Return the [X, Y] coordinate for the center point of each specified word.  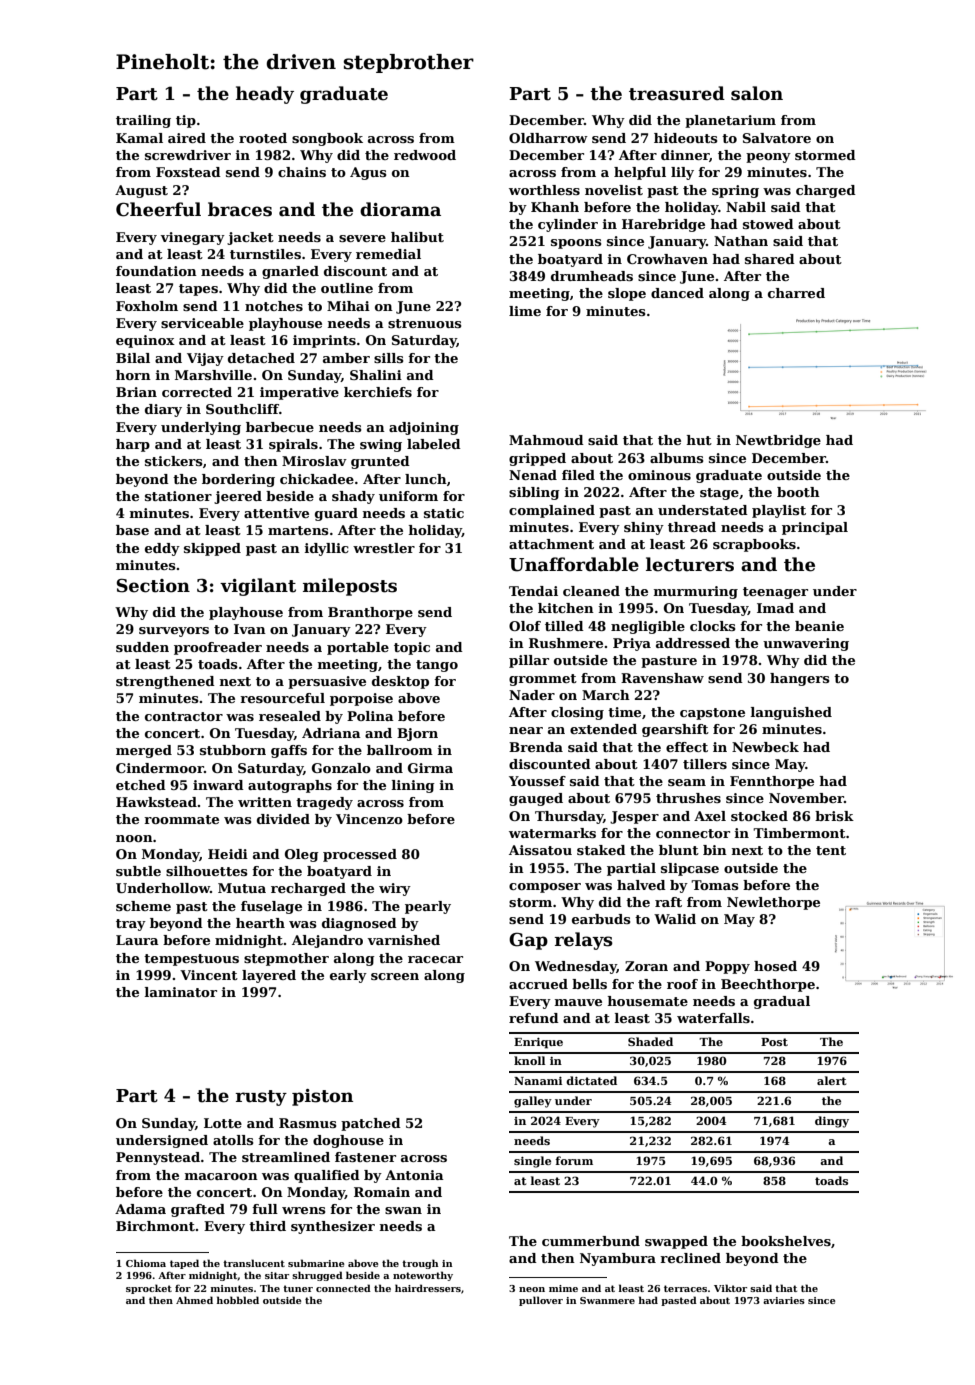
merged [144, 751]
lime [525, 311]
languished [791, 713]
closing [577, 713]
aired [187, 138]
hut [699, 440]
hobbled [238, 1300]
